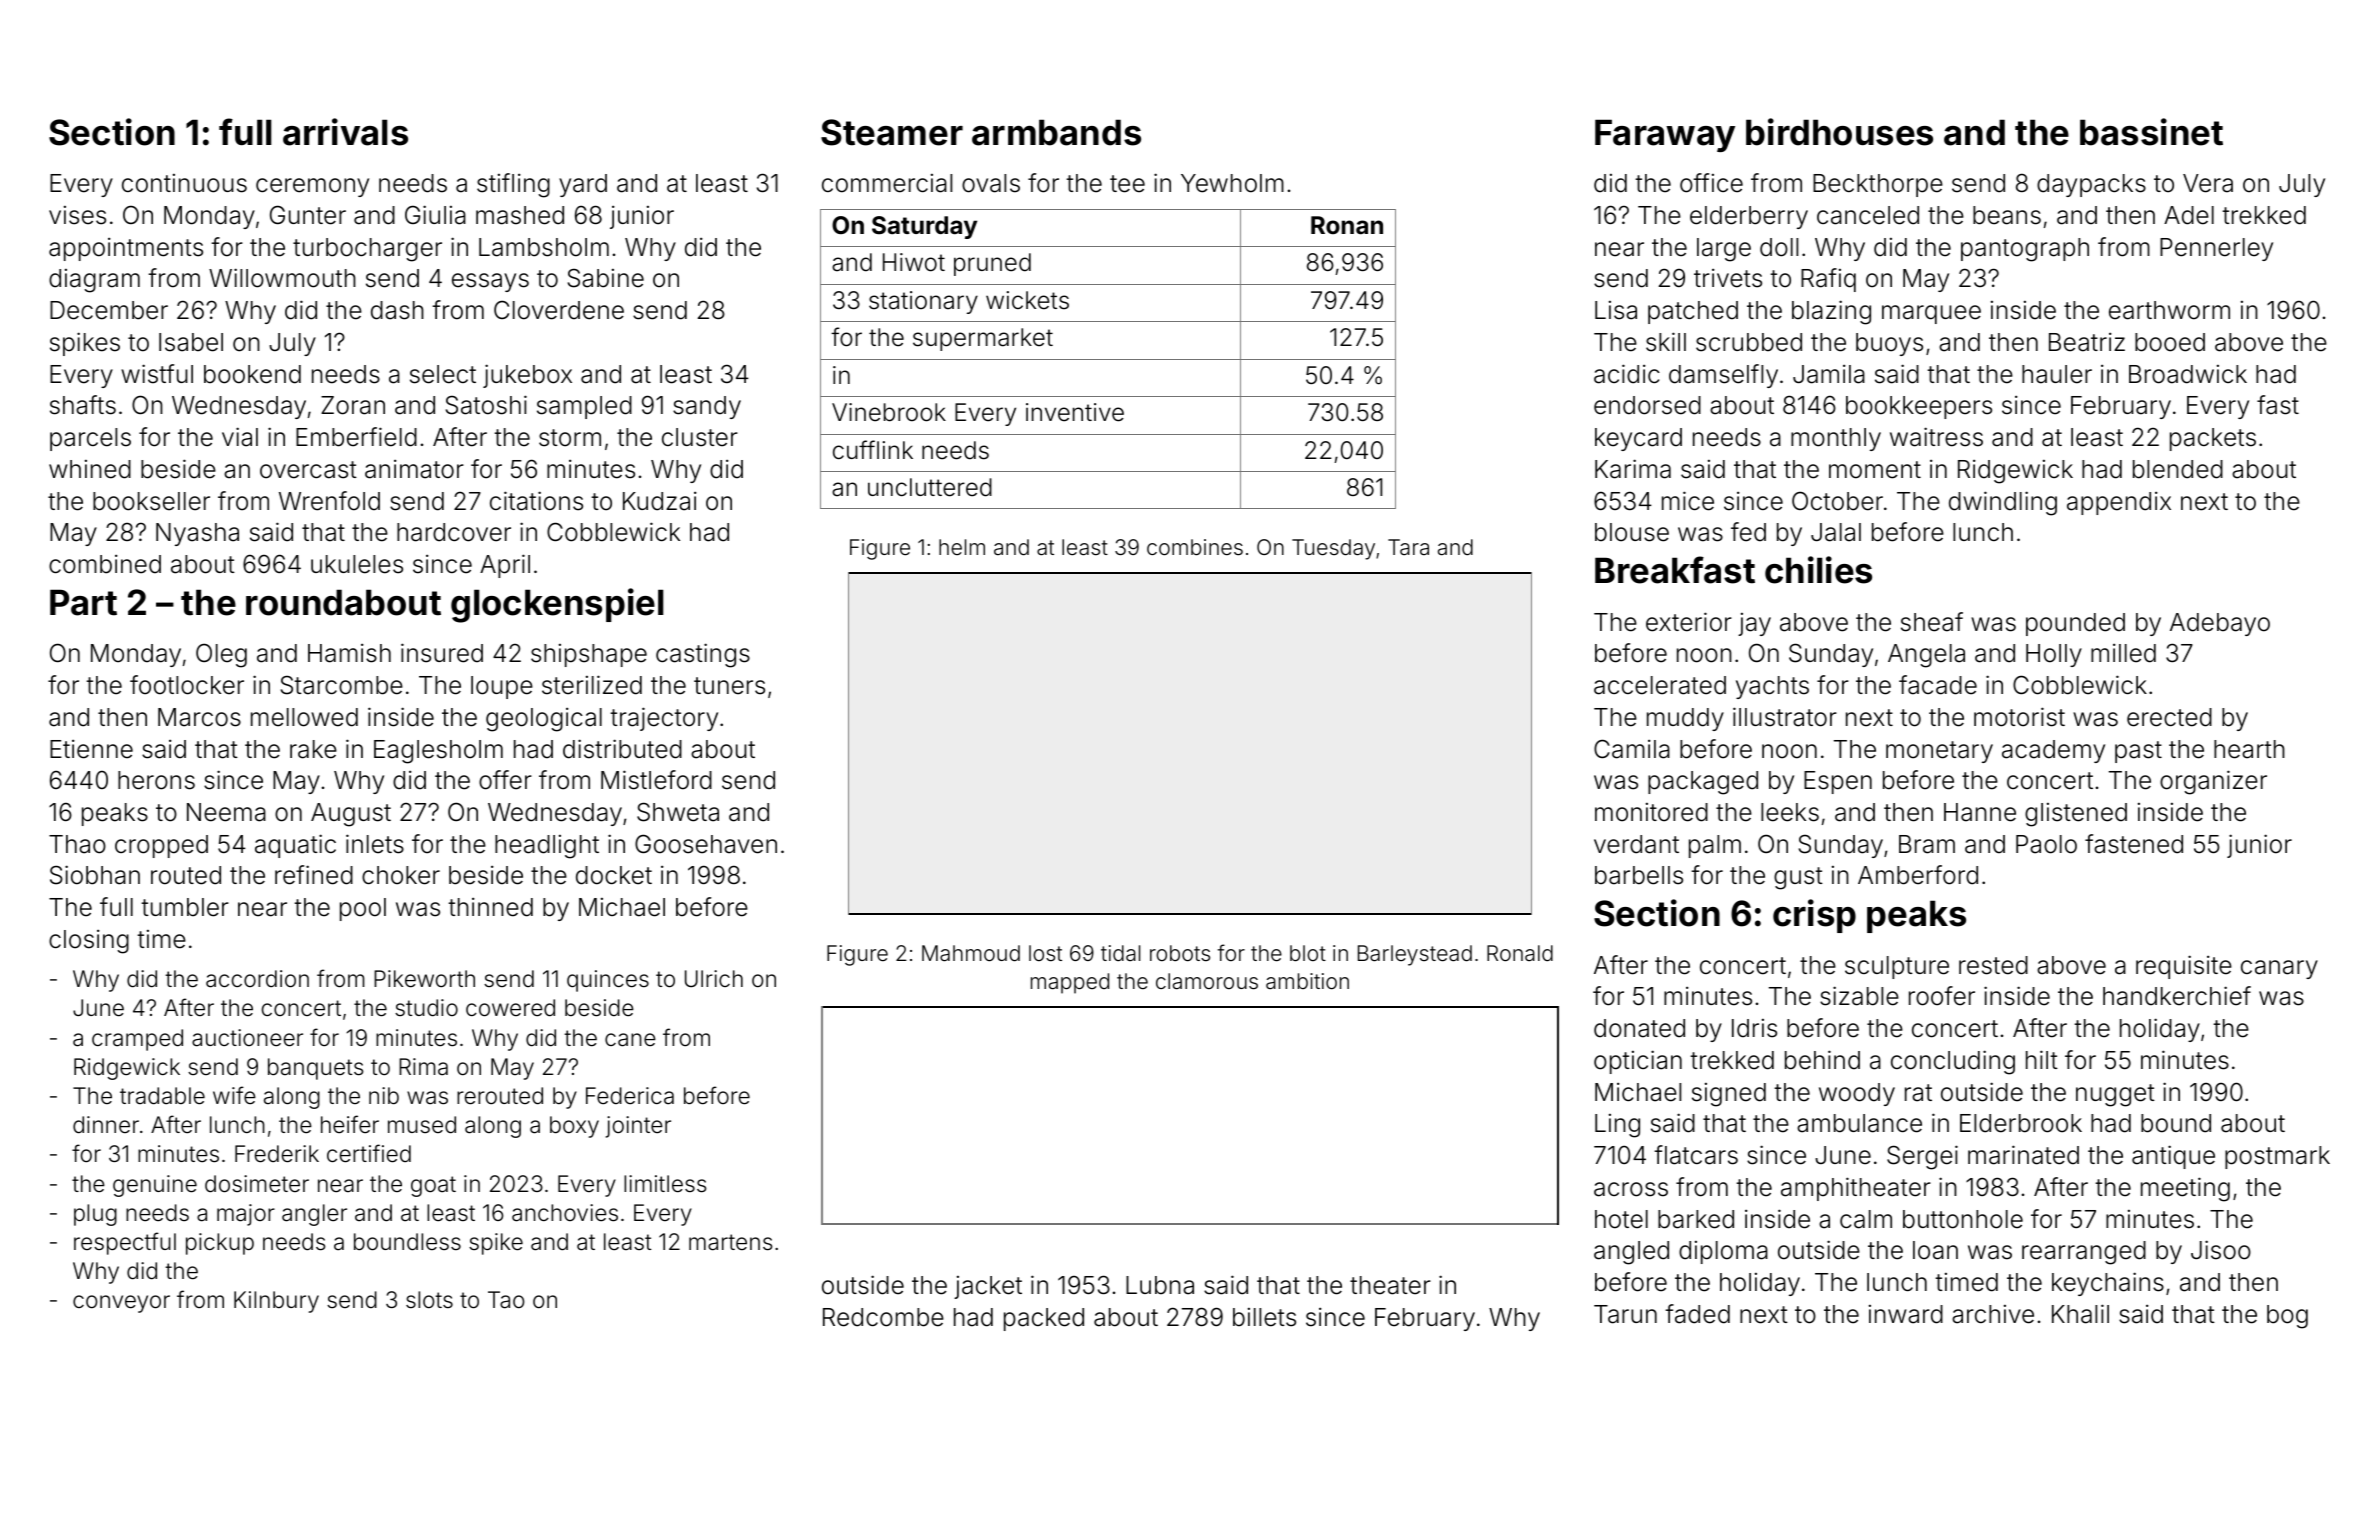 The height and width of the document is (1540, 2380). I want to click on jay, so click(1754, 624).
